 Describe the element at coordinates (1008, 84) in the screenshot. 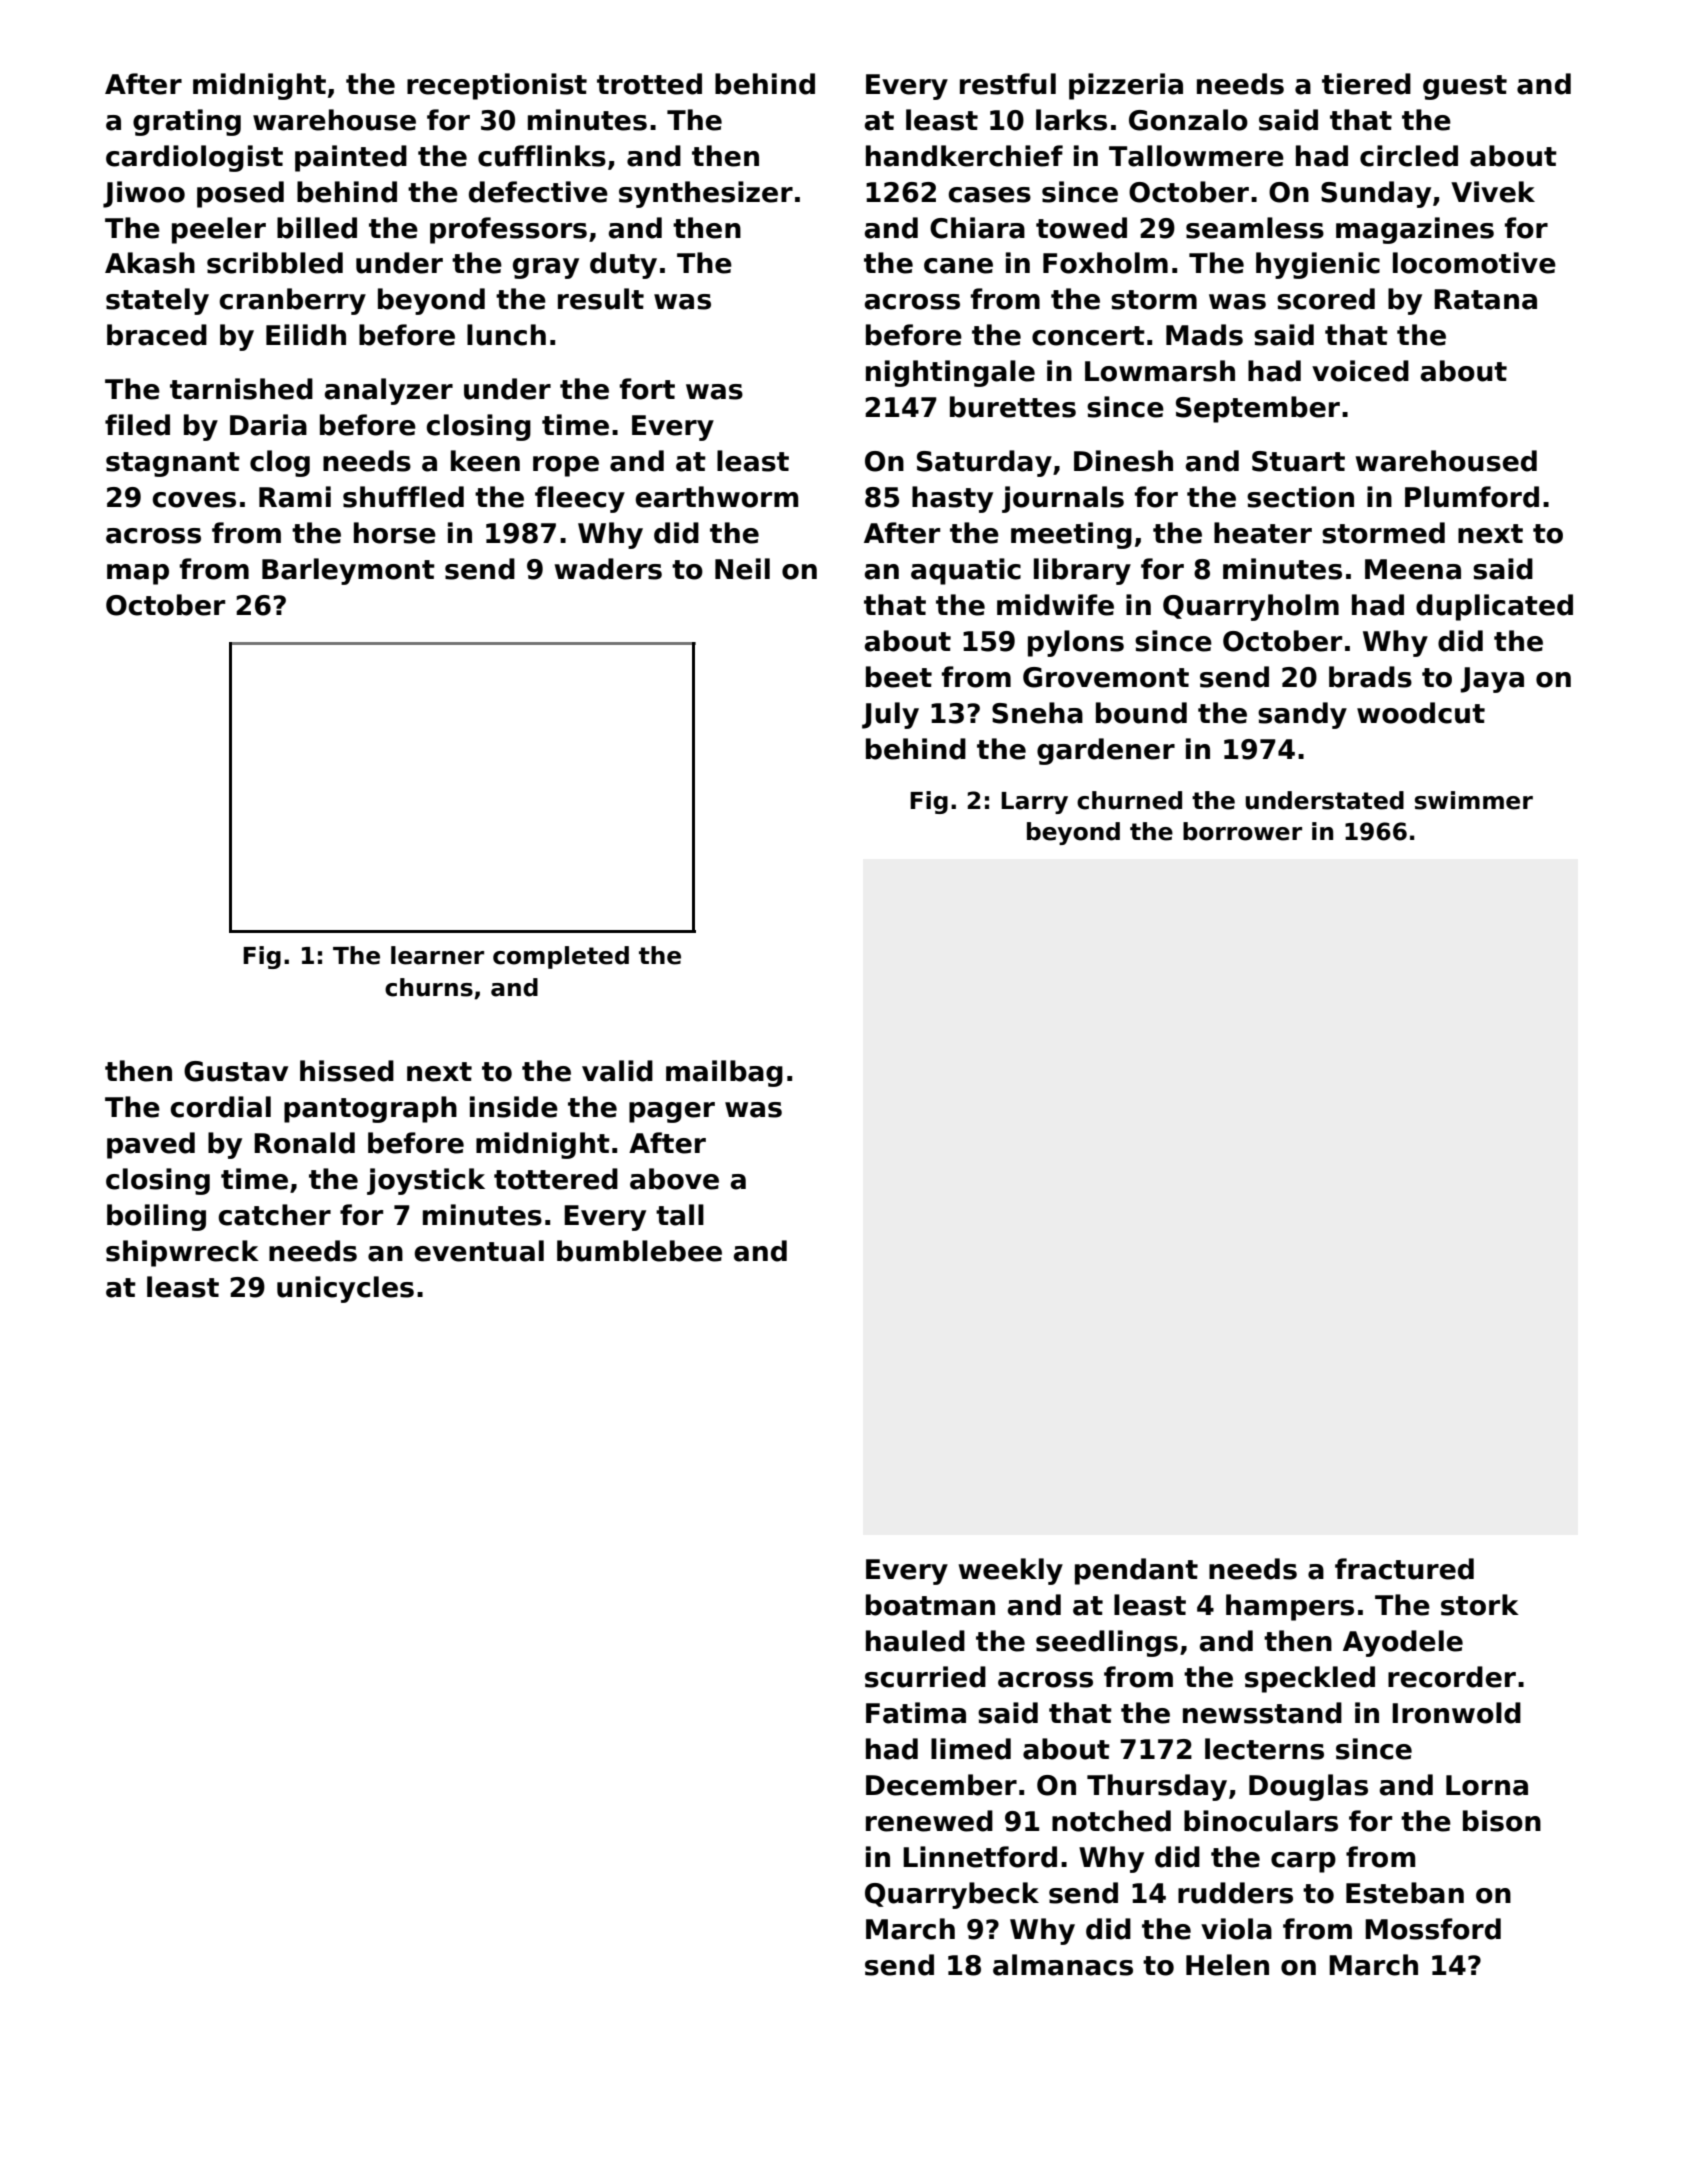

I see `restful` at that location.
